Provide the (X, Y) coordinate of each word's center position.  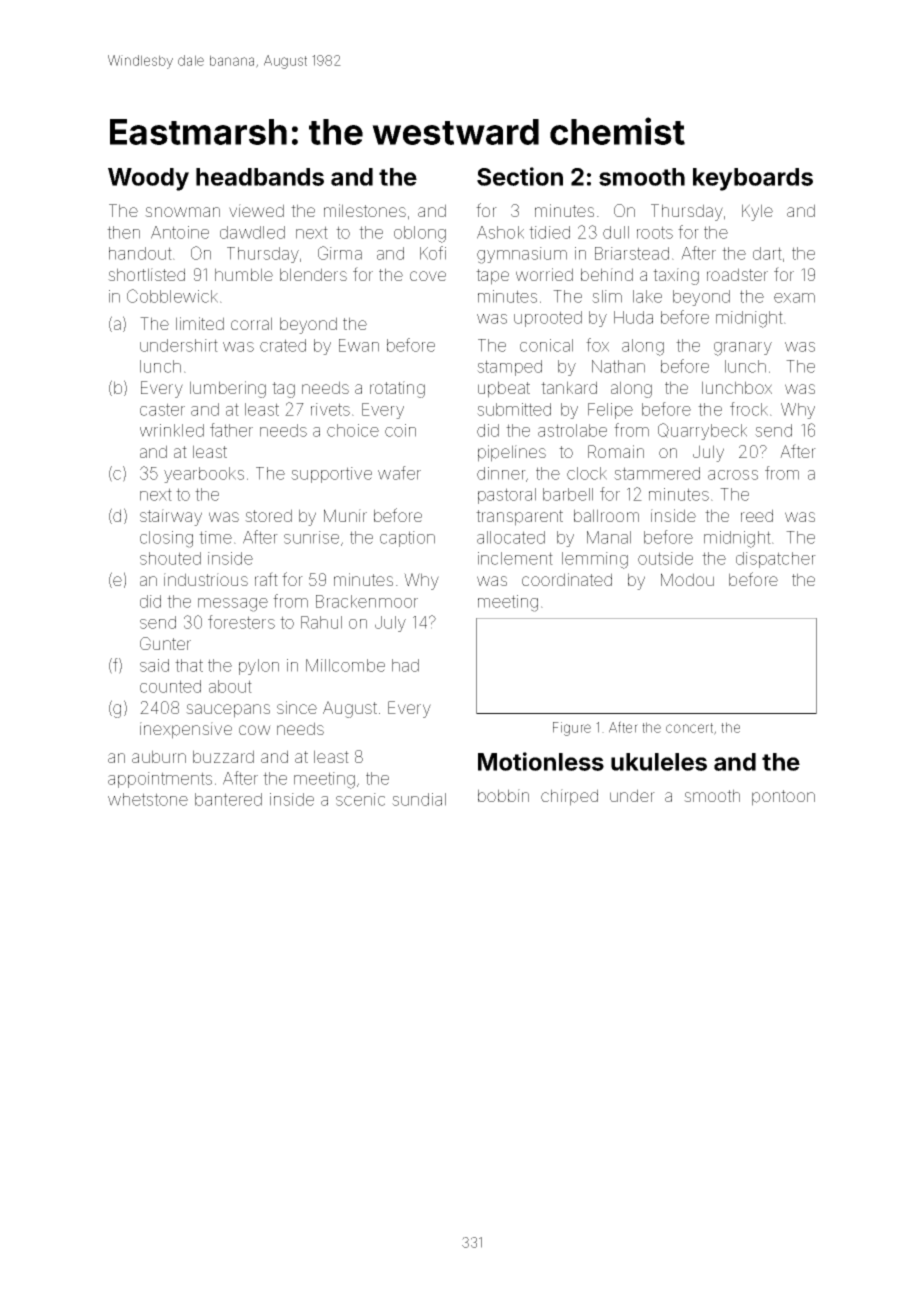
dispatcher (776, 560)
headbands (260, 177)
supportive (331, 475)
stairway (171, 517)
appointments (160, 780)
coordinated (567, 579)
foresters (241, 622)
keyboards (753, 179)
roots (655, 232)
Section (520, 176)
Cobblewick (172, 296)
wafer (399, 473)
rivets (330, 409)
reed (757, 515)
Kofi (433, 253)
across (733, 475)
